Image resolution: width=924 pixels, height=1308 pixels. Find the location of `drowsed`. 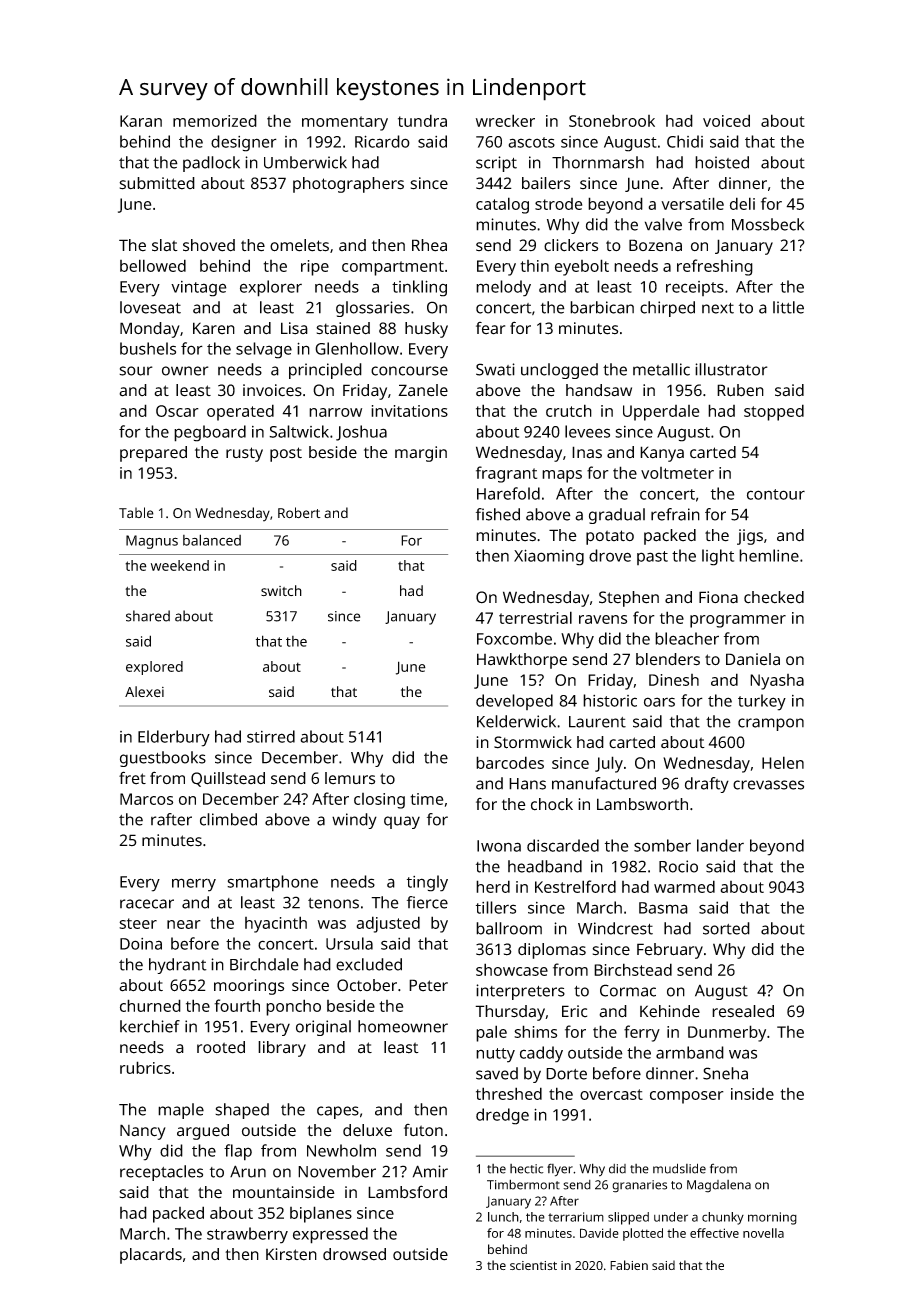

drowsed is located at coordinates (354, 1254).
